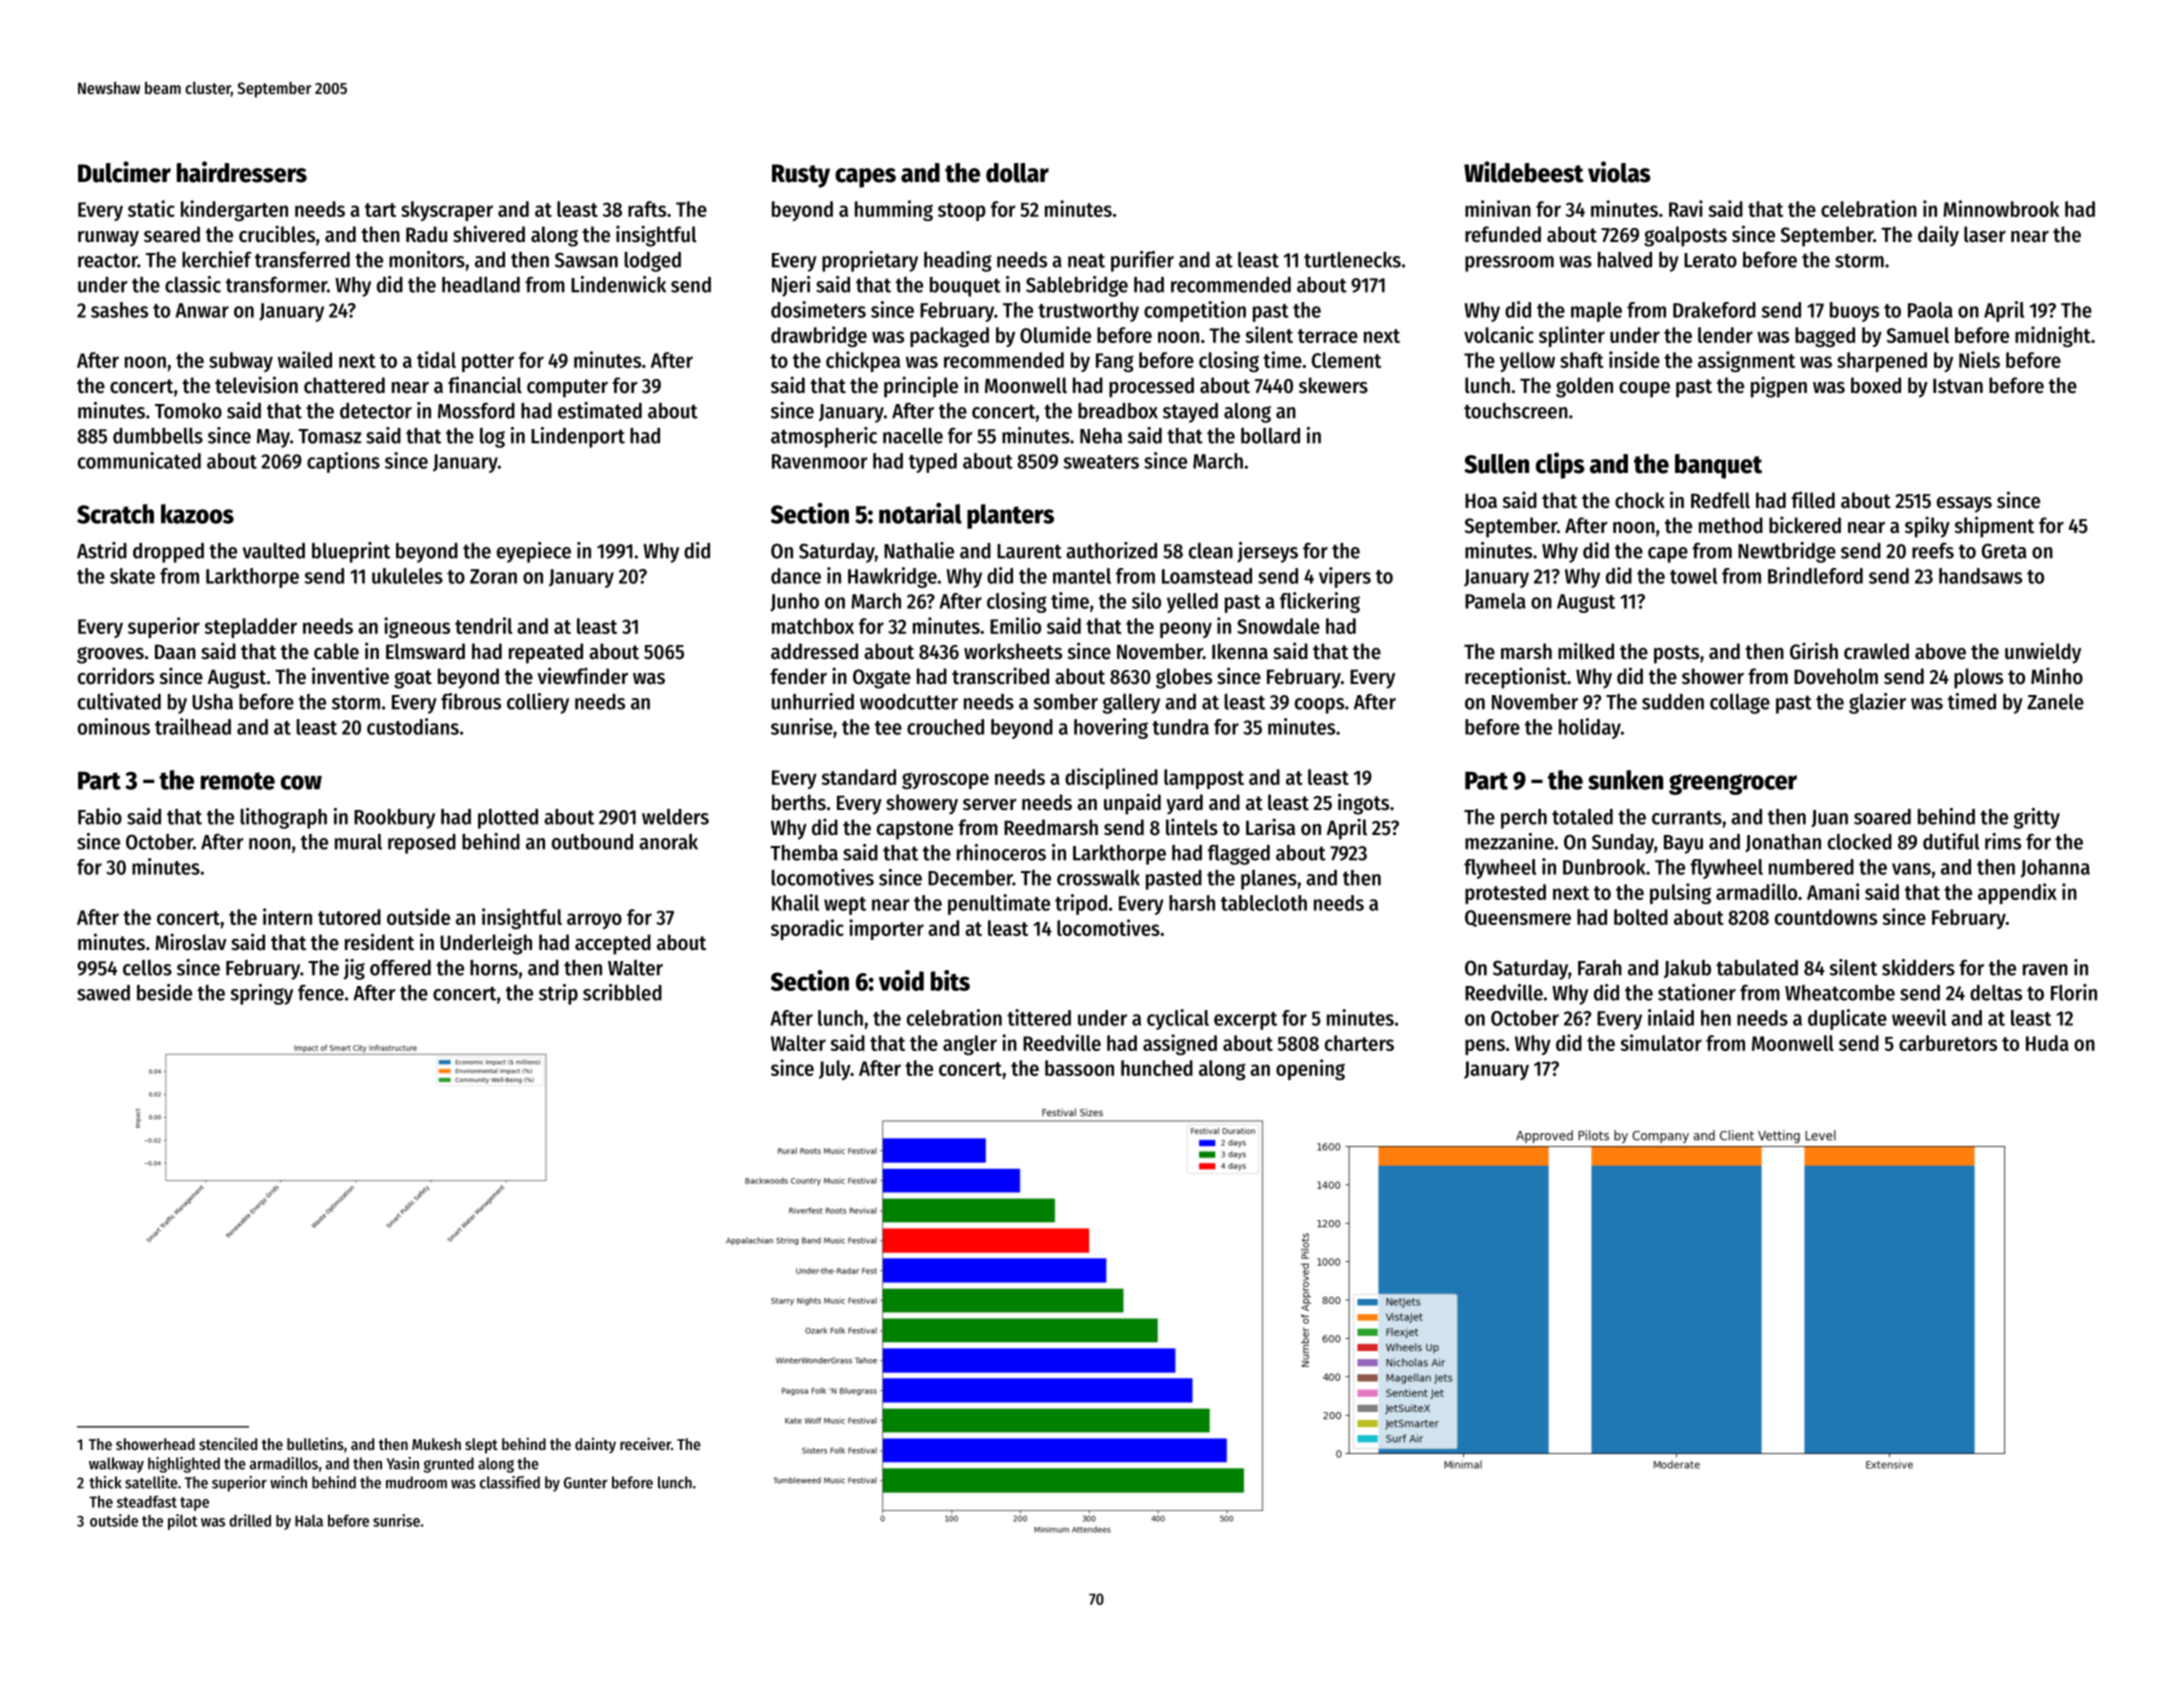 This screenshot has height=1683, width=2178. Describe the element at coordinates (1948, 1043) in the screenshot. I see `carburetors` at that location.
